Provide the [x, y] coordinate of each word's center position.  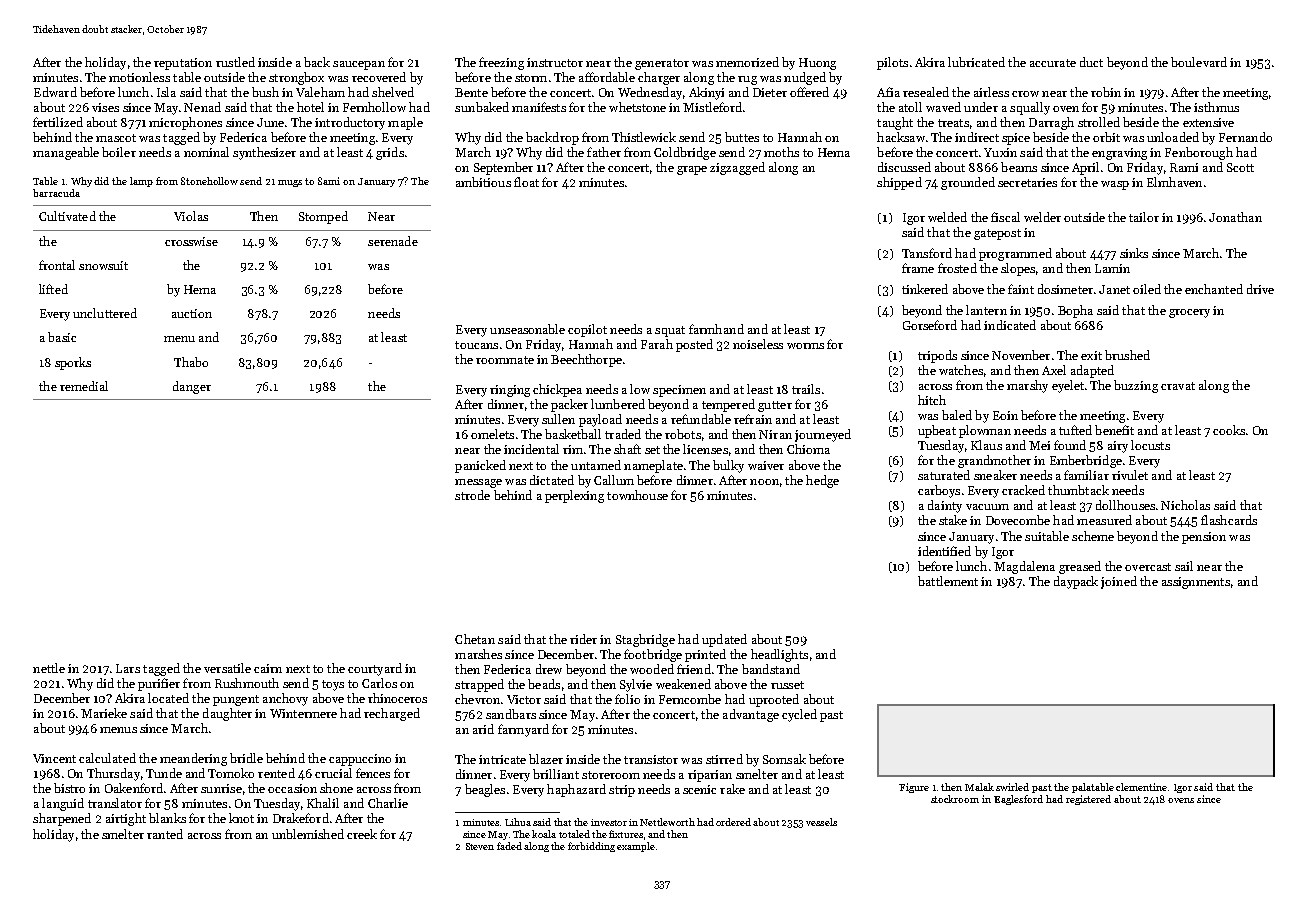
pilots [892, 63]
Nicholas [1185, 505]
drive [1260, 289]
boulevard [1199, 62]
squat [670, 331]
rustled [235, 62]
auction [192, 313]
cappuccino [360, 760]
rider [583, 639]
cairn [268, 668]
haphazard [576, 790]
